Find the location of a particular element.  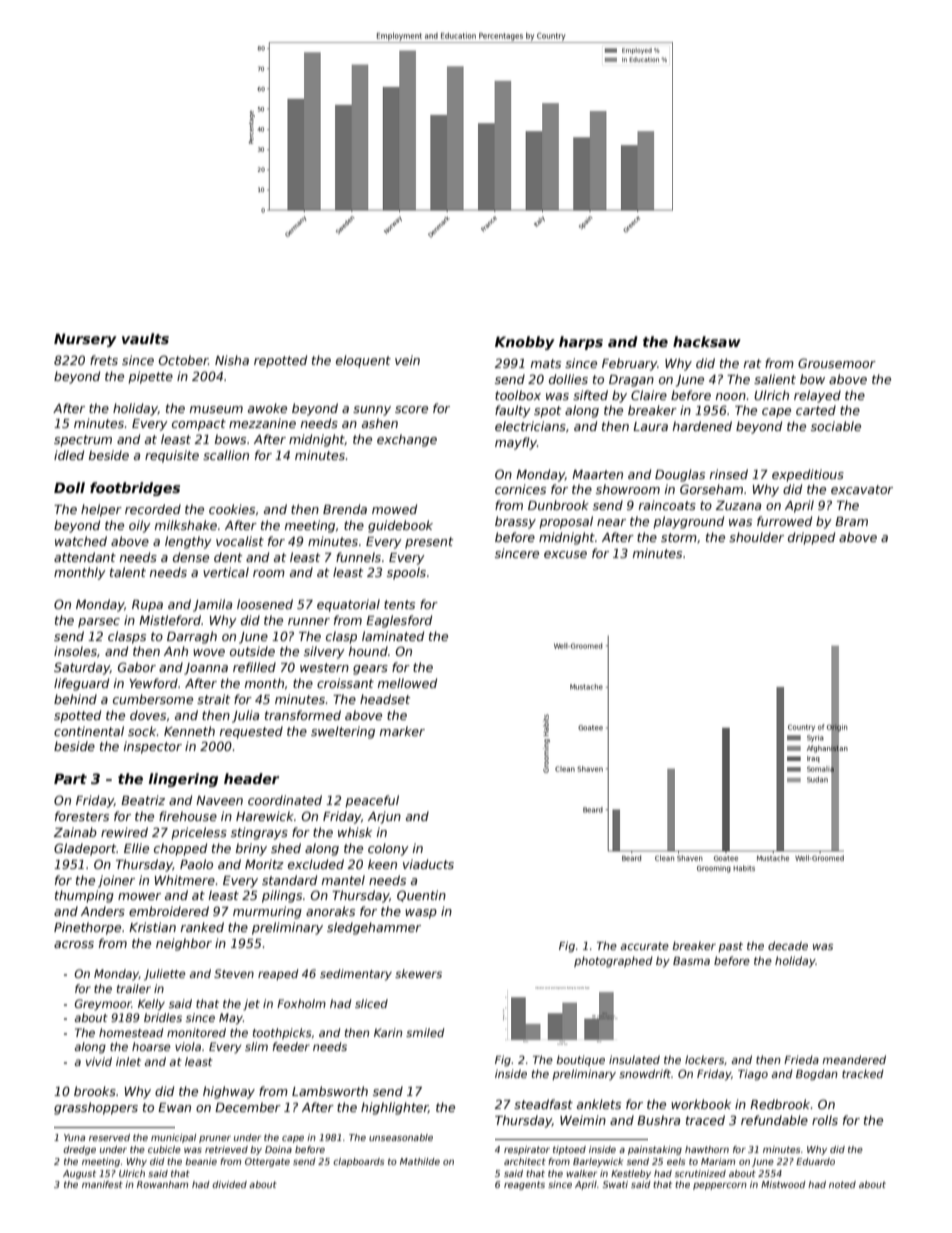

hacksaw is located at coordinates (707, 341).
